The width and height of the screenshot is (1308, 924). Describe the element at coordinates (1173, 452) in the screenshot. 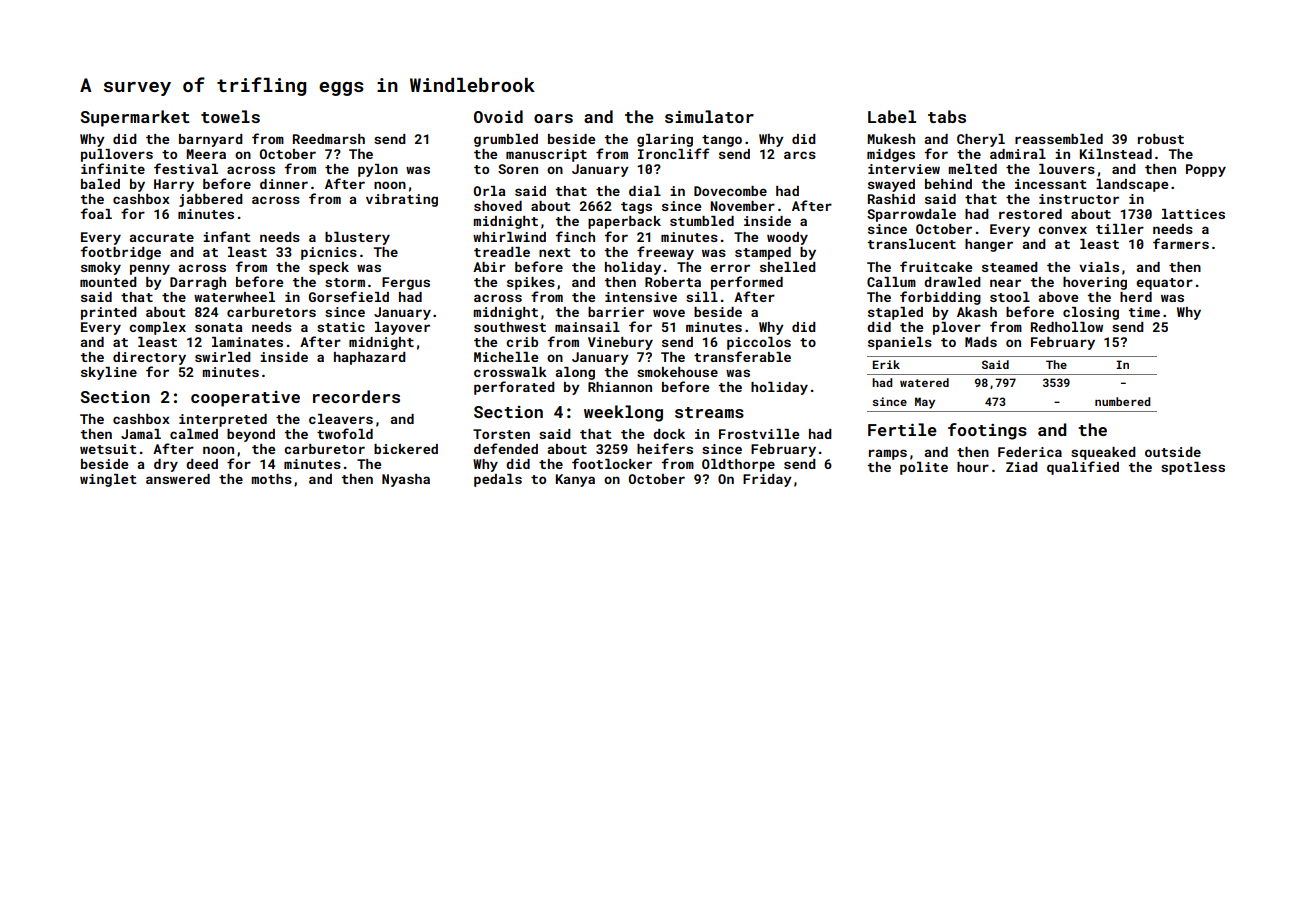

I see `outside` at that location.
